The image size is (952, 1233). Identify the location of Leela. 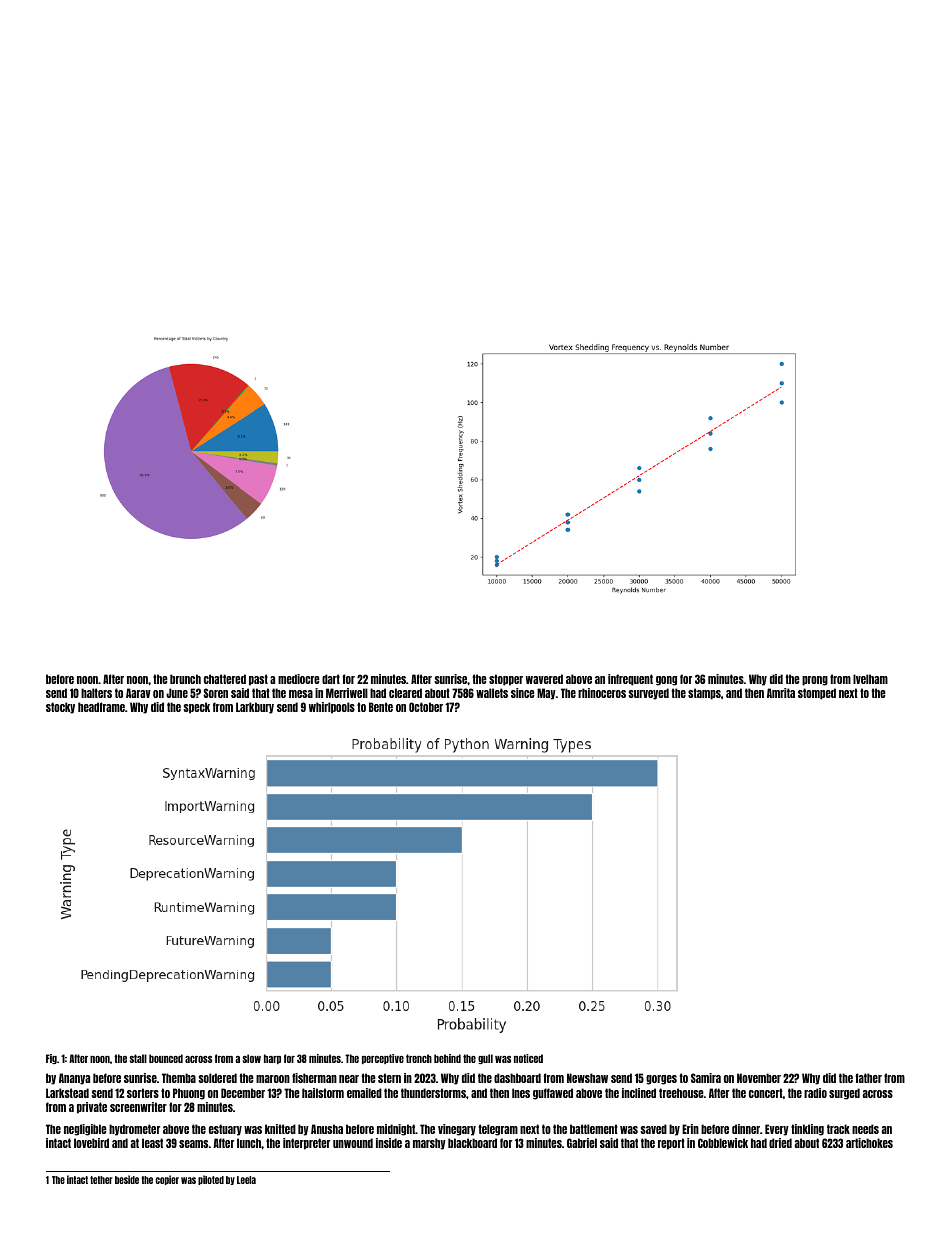
(246, 1180).
